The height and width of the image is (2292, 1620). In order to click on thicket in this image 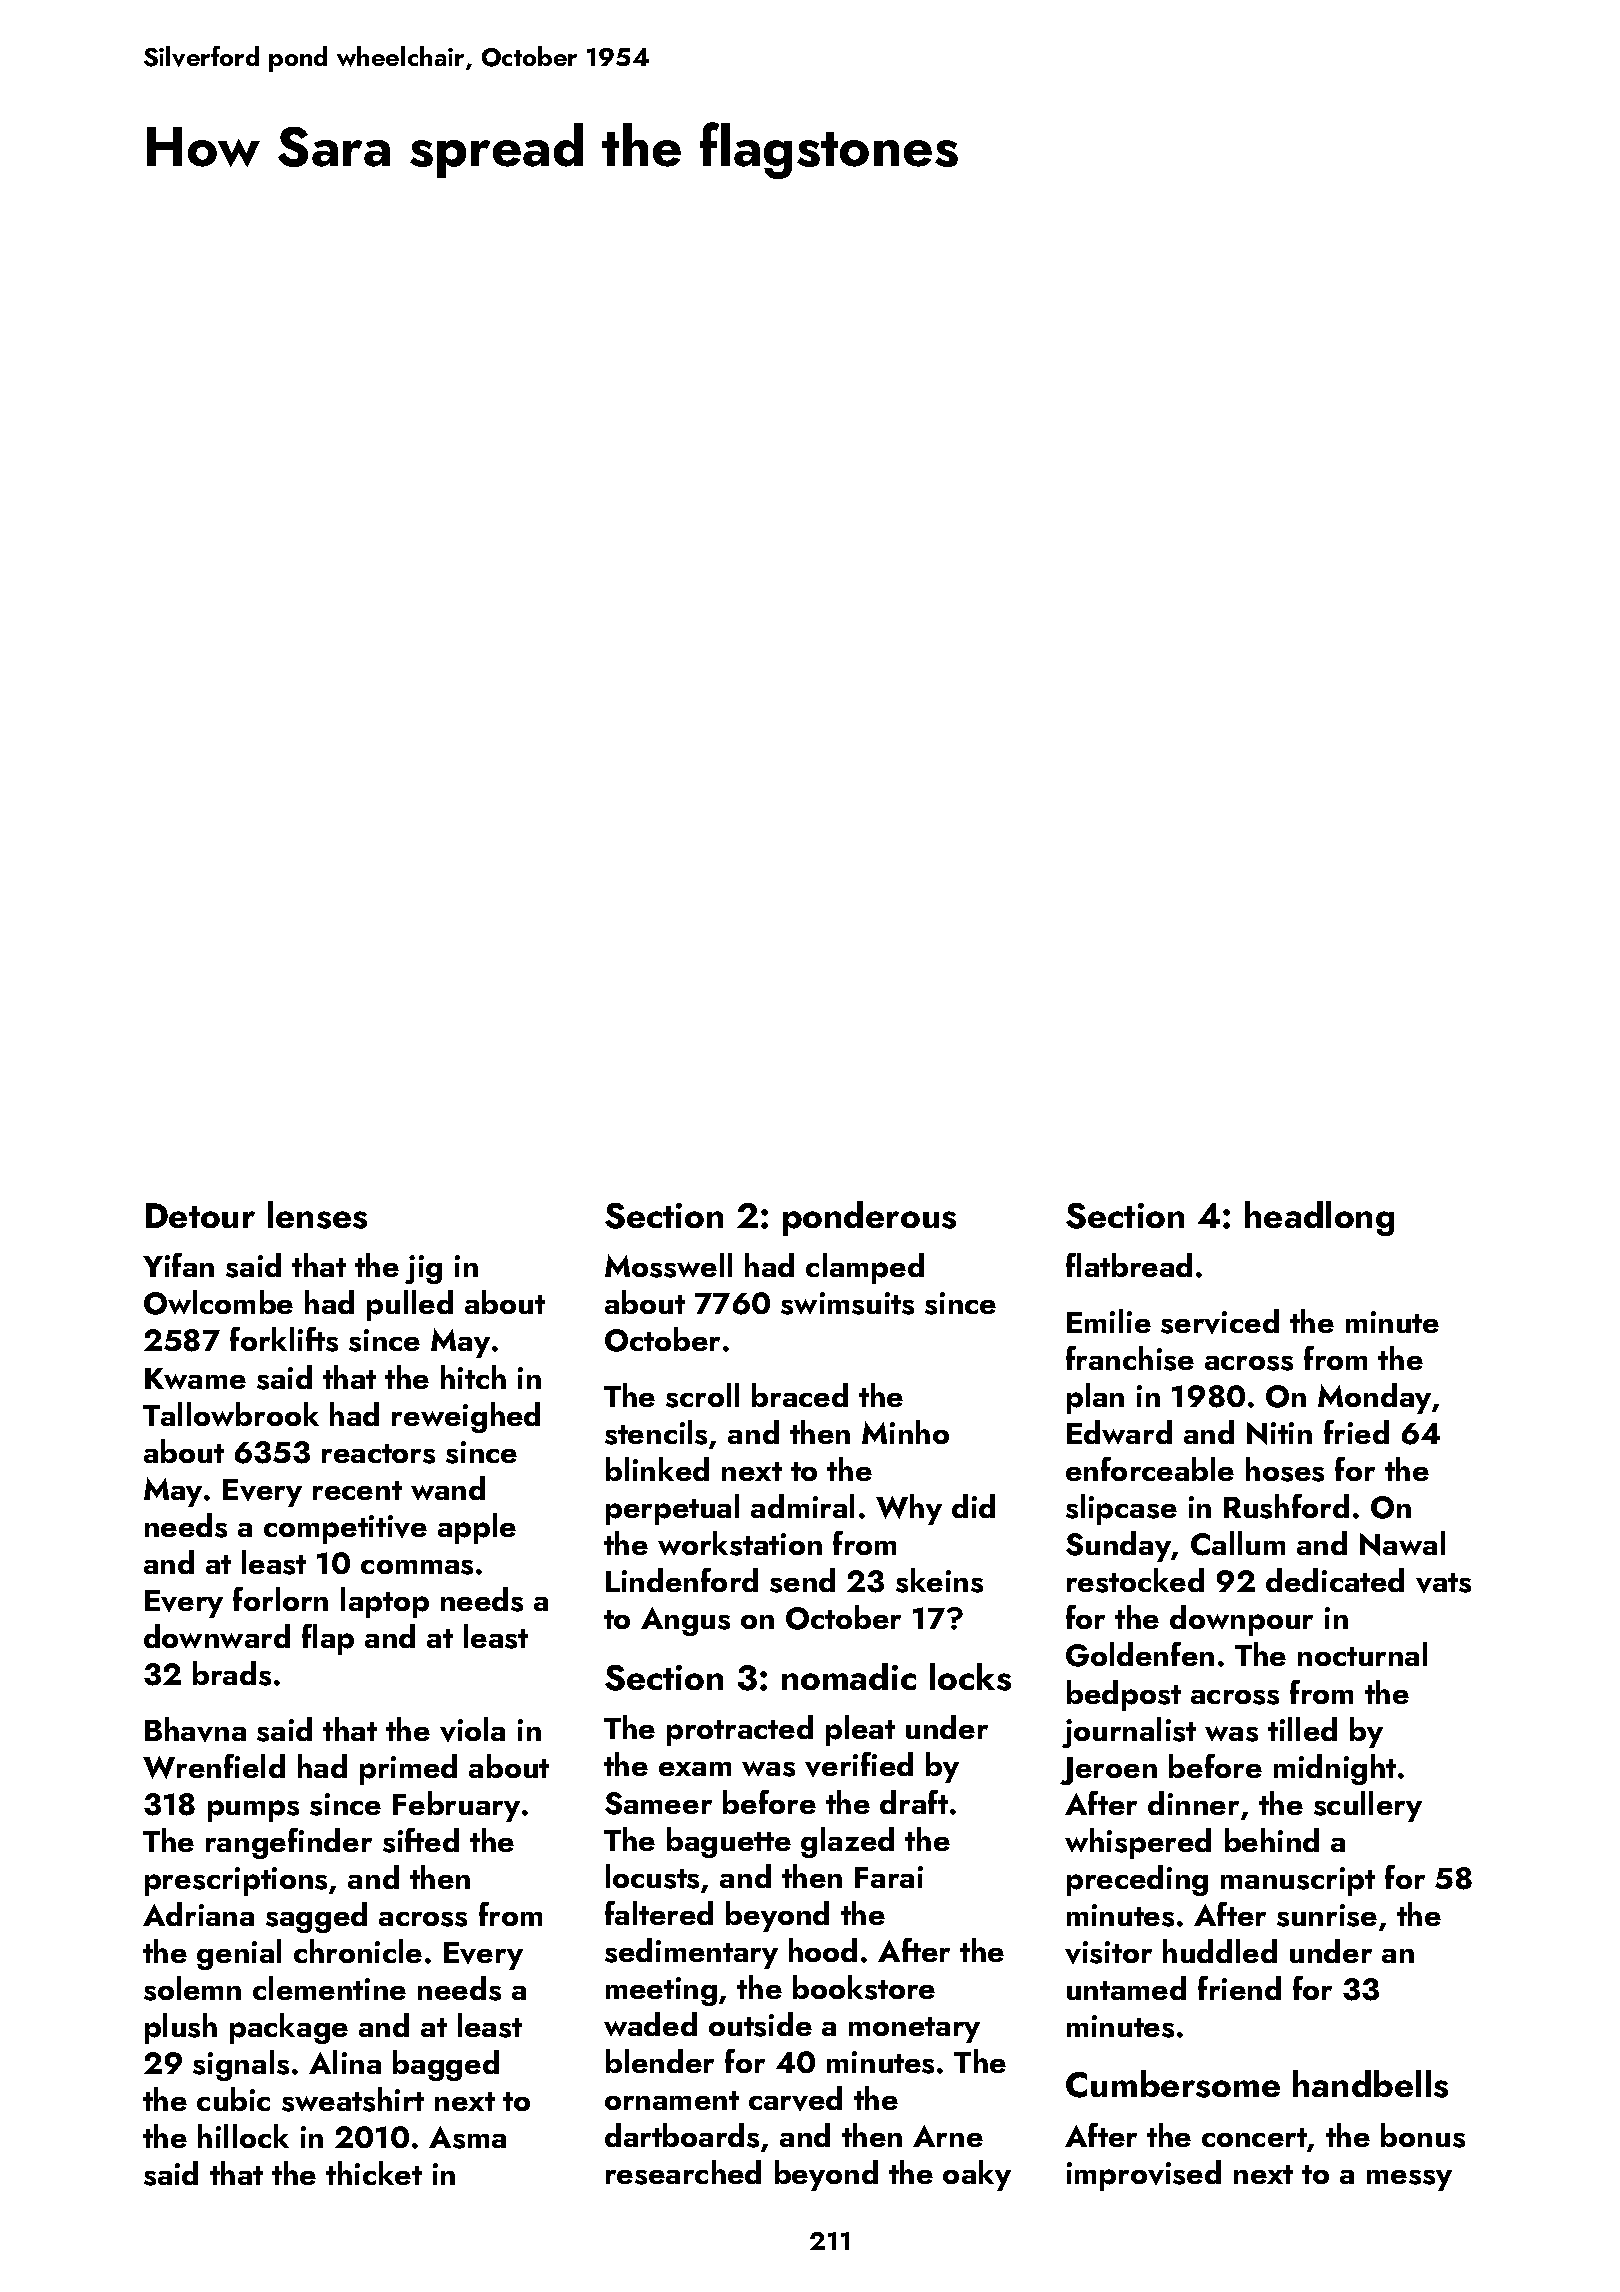, I will do `click(374, 2173)`.
